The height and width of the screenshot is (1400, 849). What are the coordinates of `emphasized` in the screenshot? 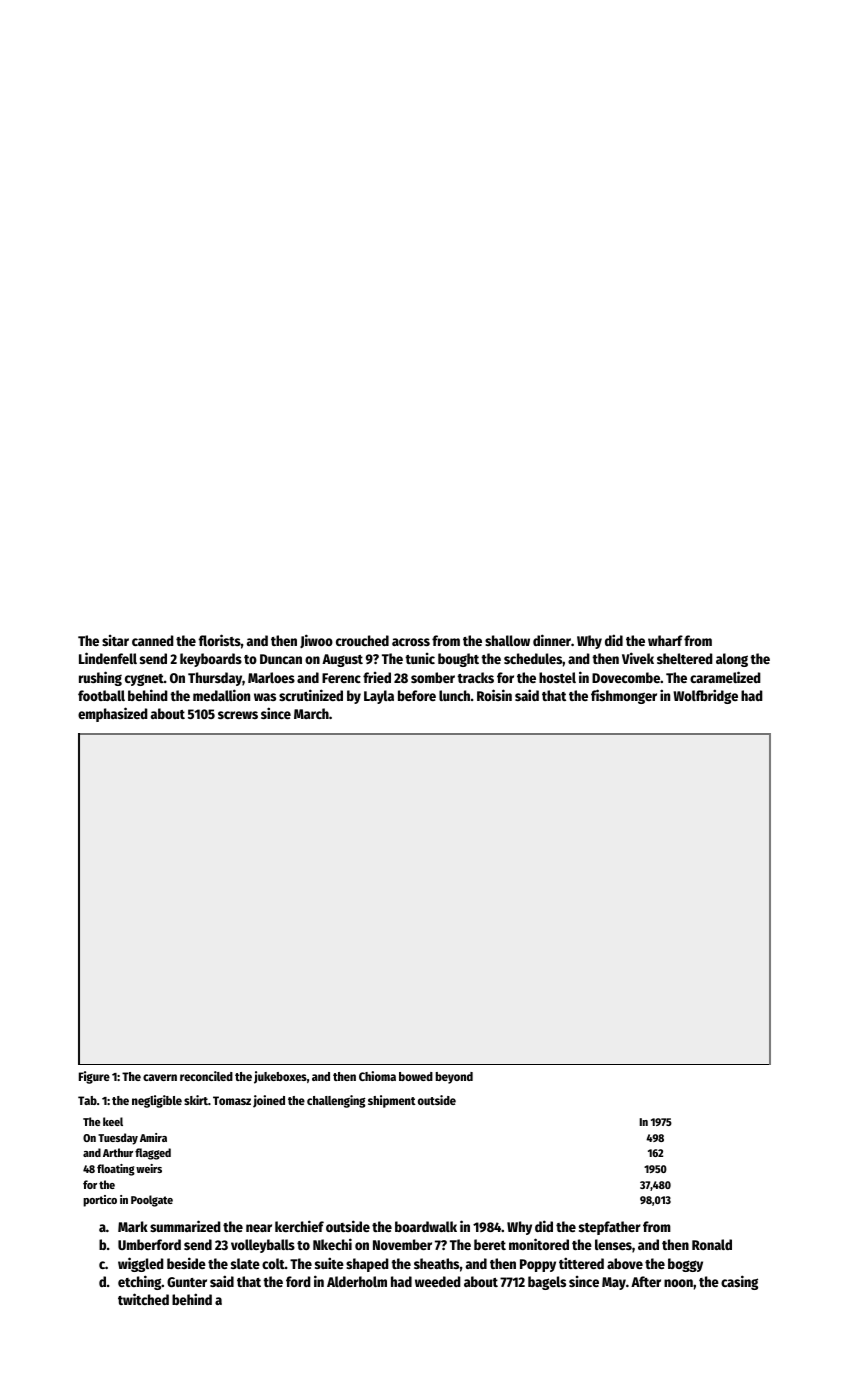 It's located at (113, 714).
